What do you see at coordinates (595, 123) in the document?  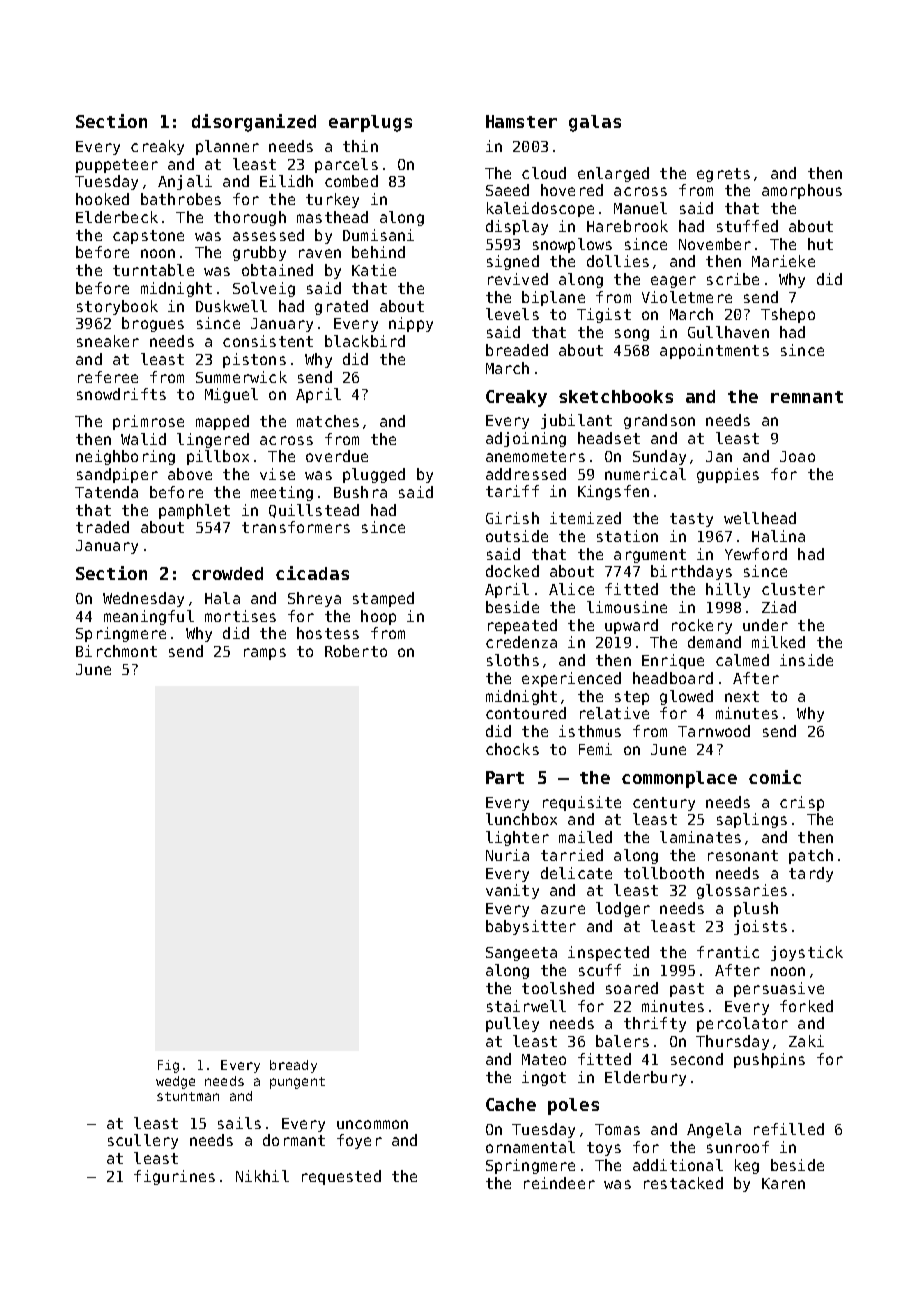 I see `galas` at bounding box center [595, 123].
